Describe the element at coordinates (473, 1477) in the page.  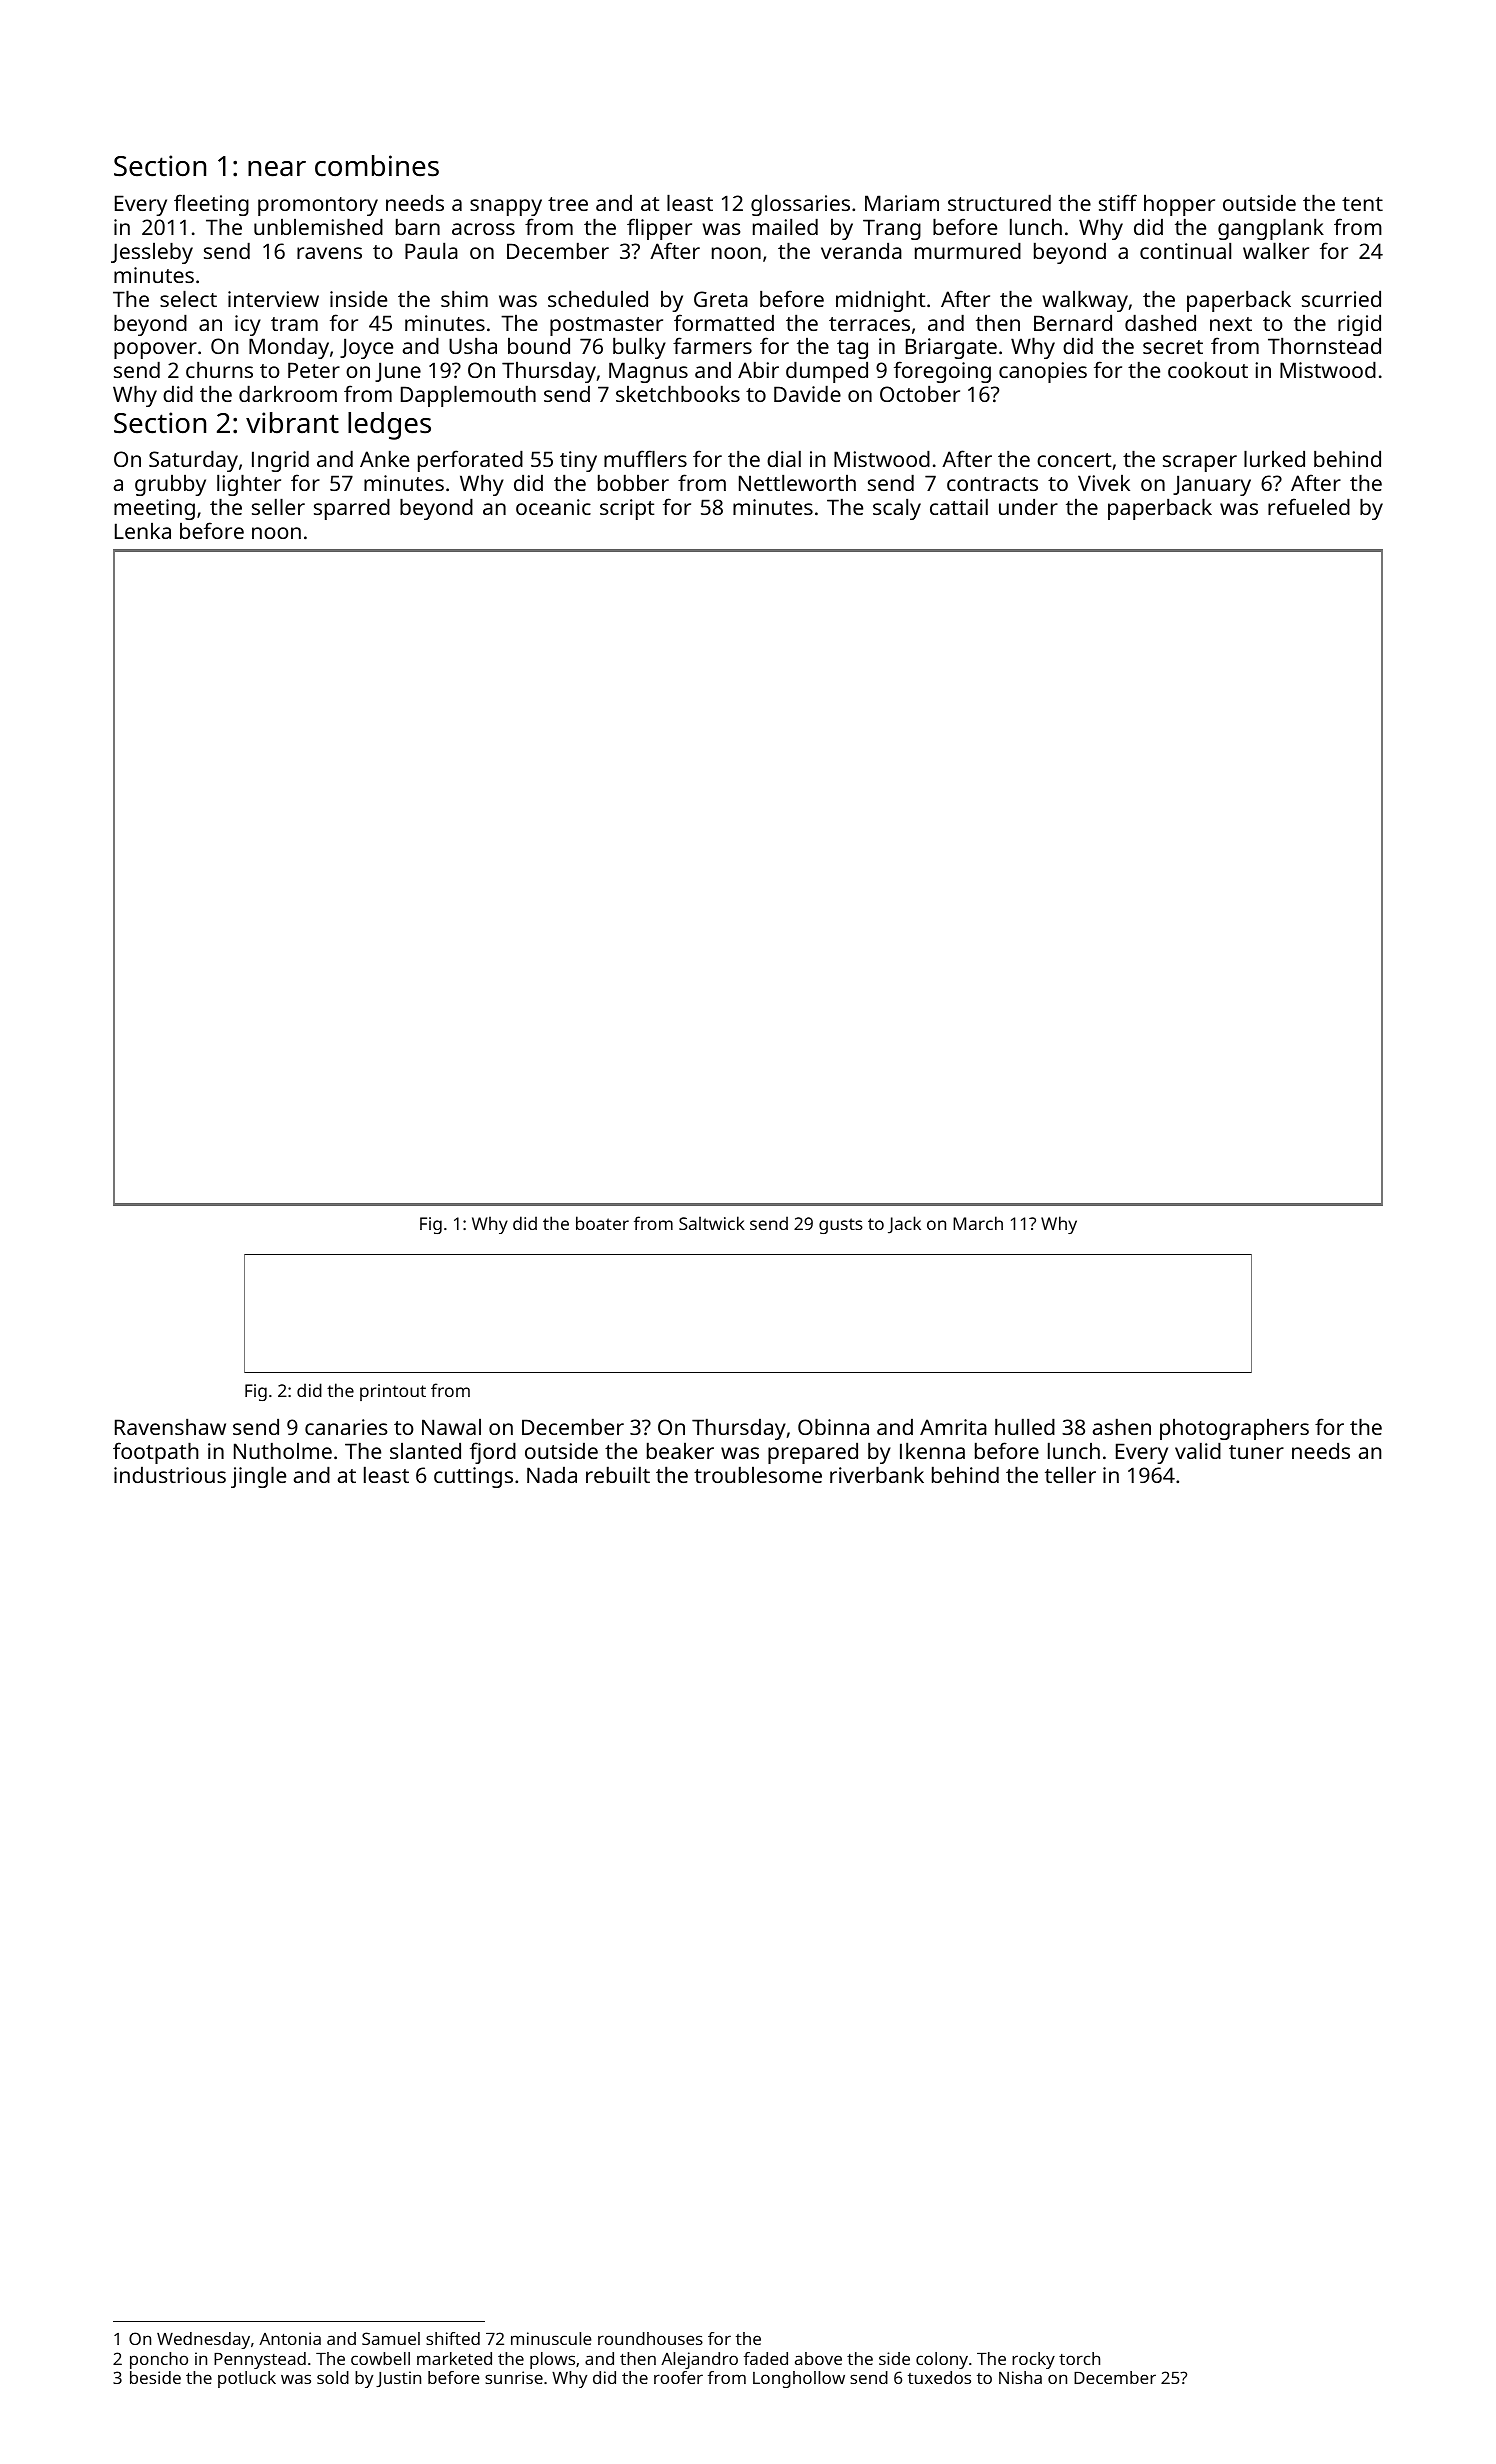
I see `cuttings` at that location.
